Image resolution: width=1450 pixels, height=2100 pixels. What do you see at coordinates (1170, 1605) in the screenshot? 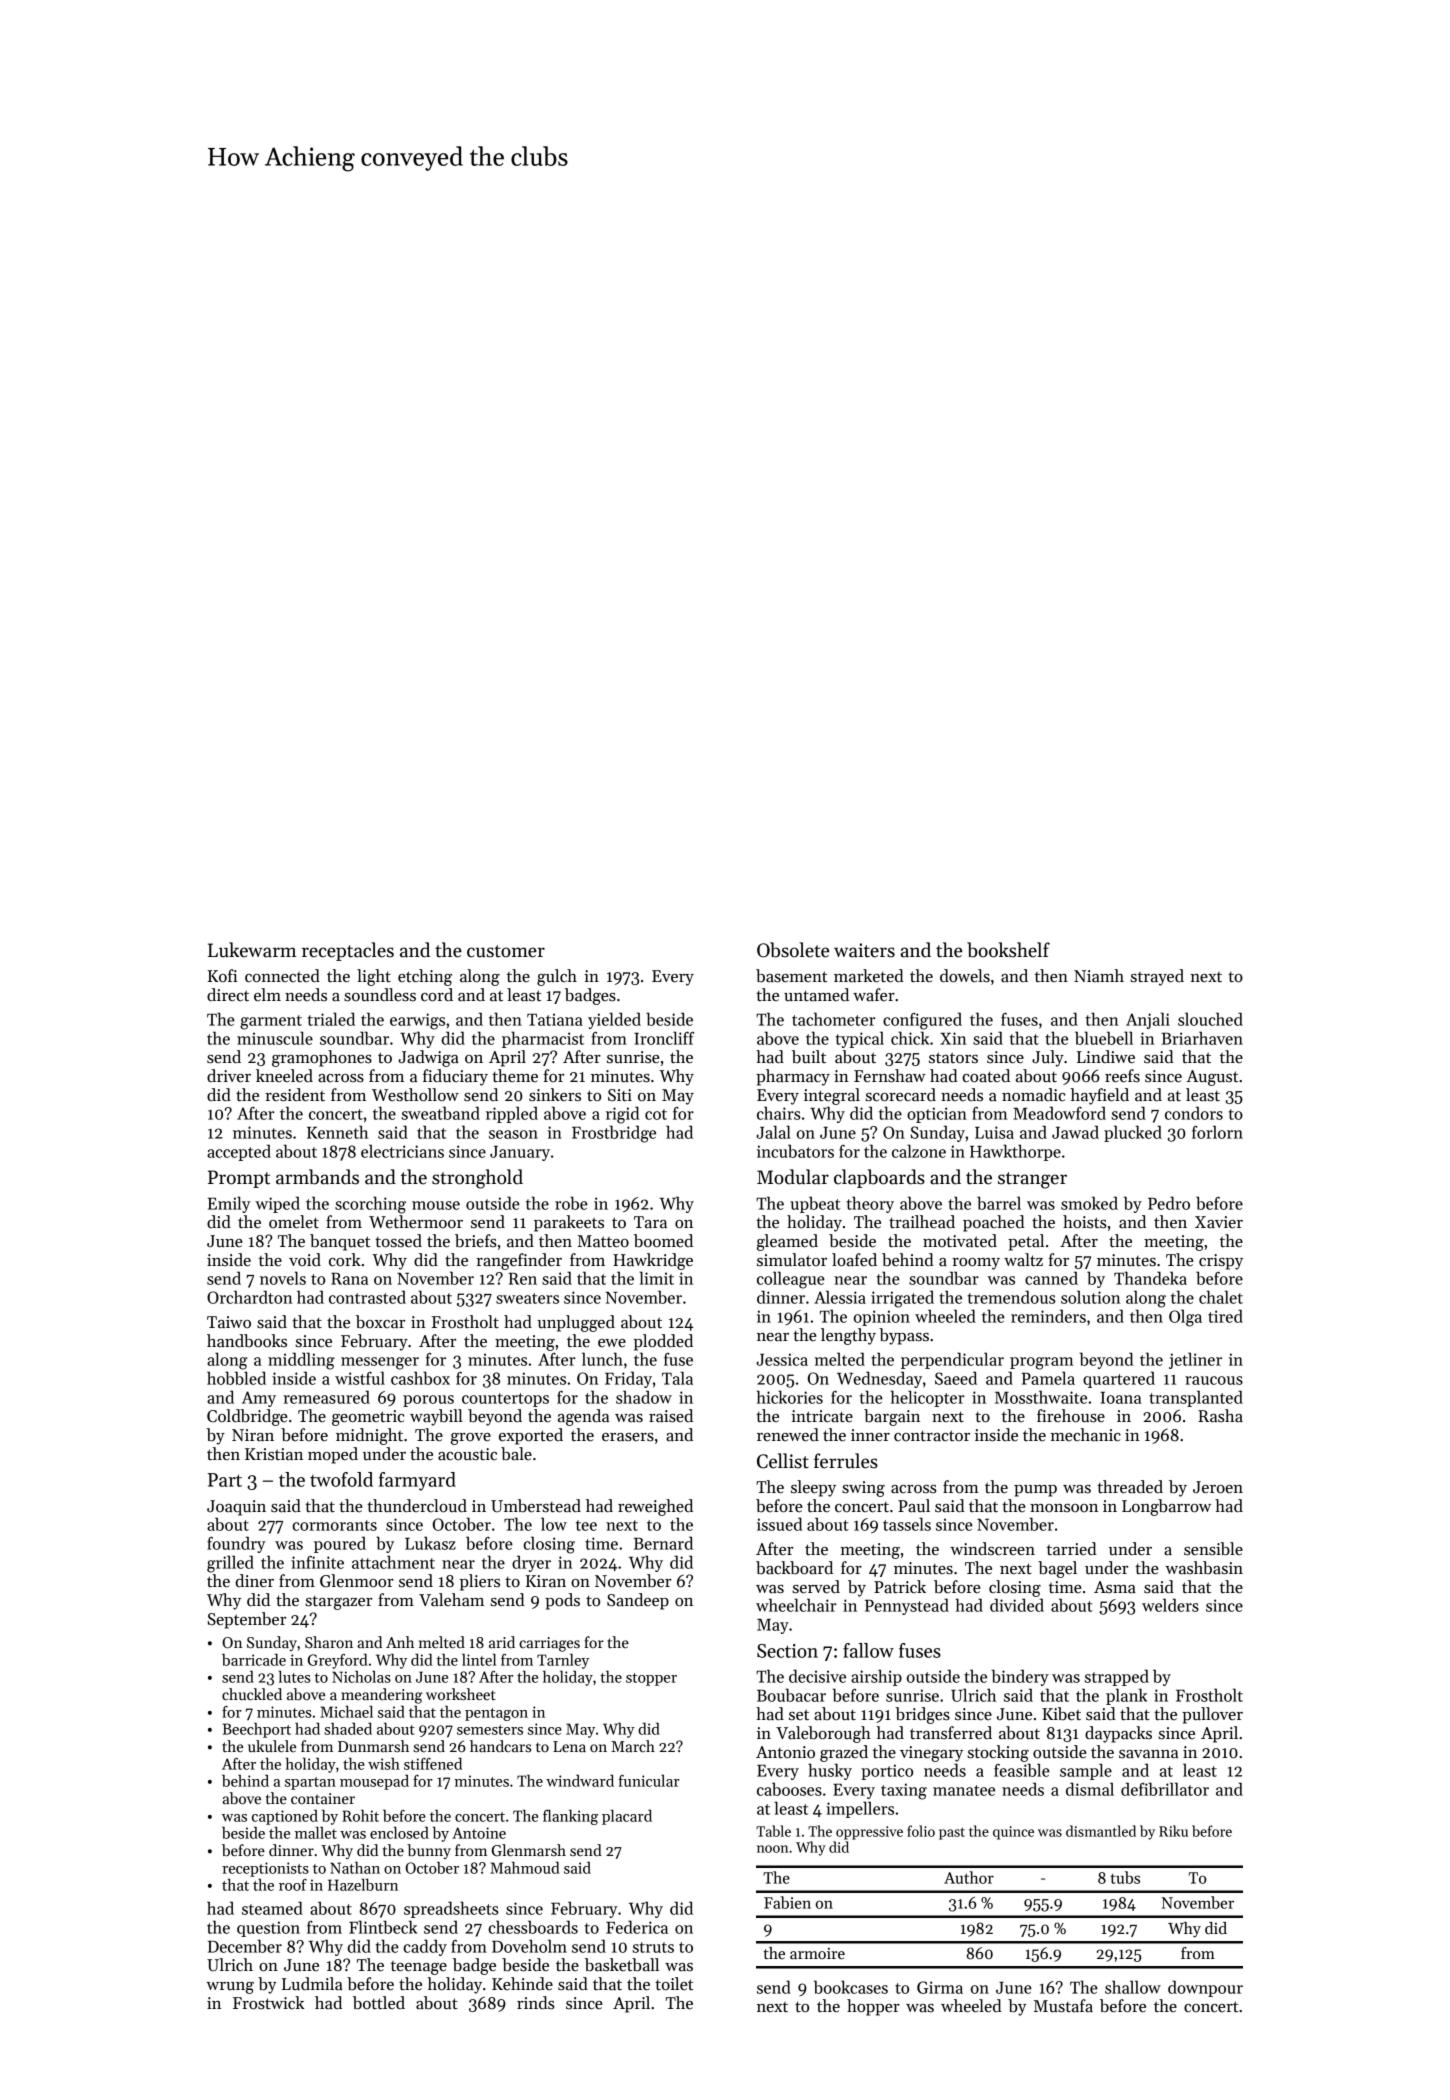
I see `welders` at bounding box center [1170, 1605].
